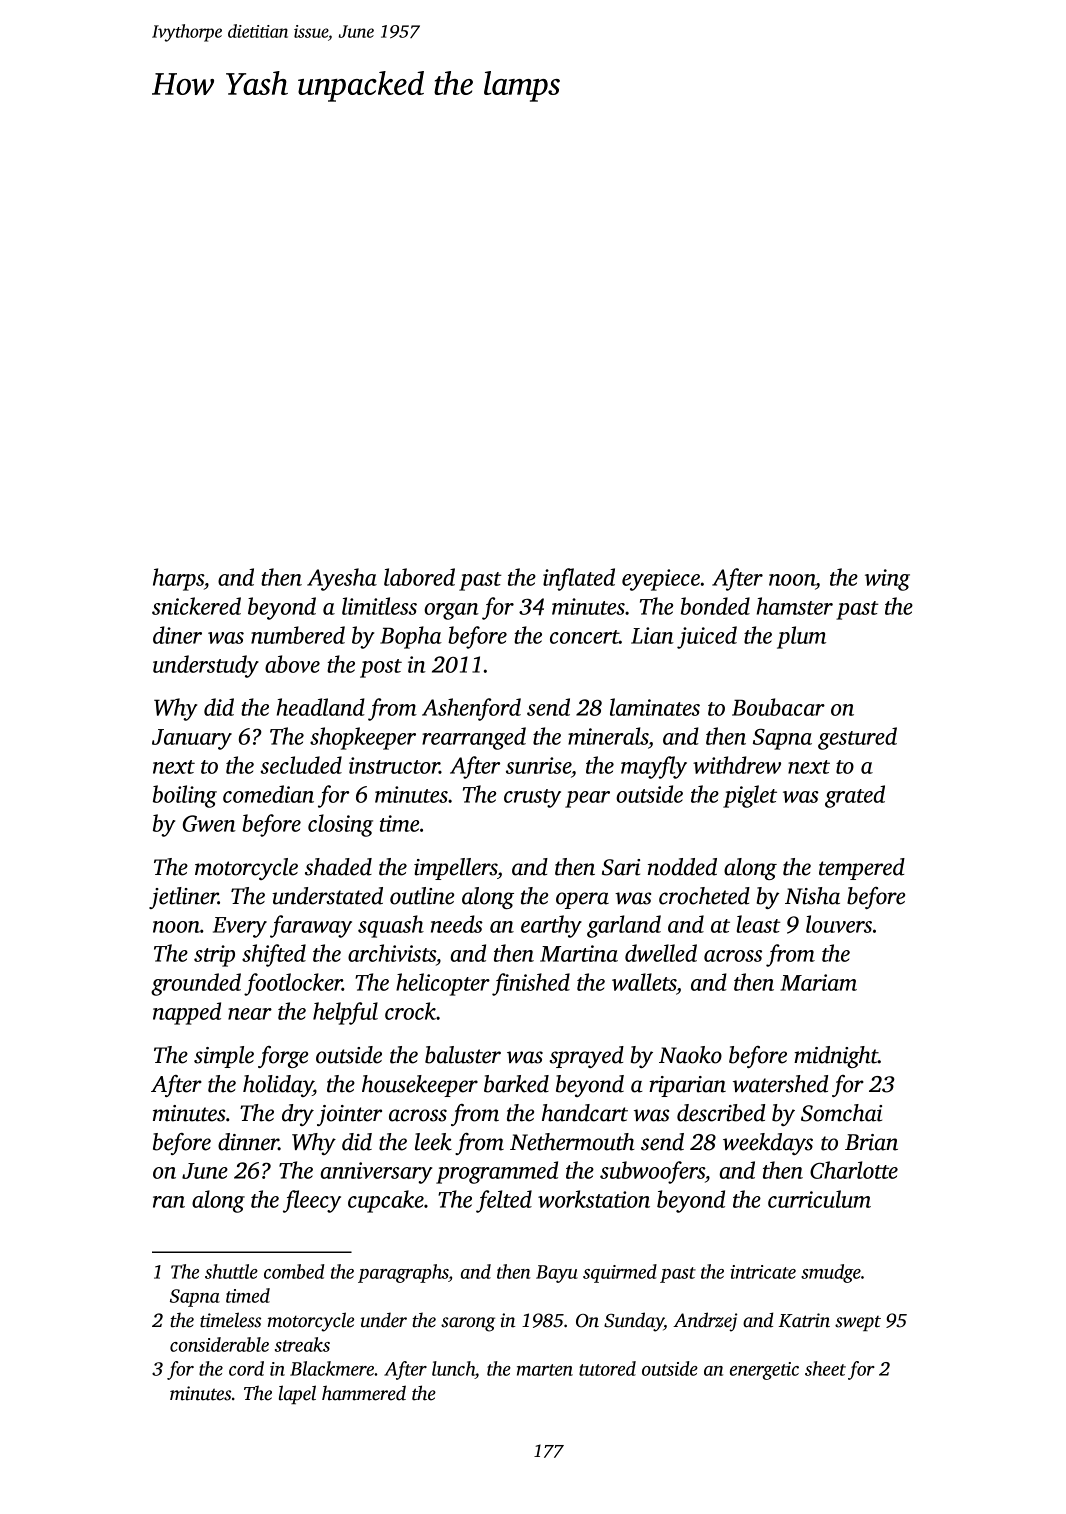  I want to click on considerable, so click(219, 1344).
